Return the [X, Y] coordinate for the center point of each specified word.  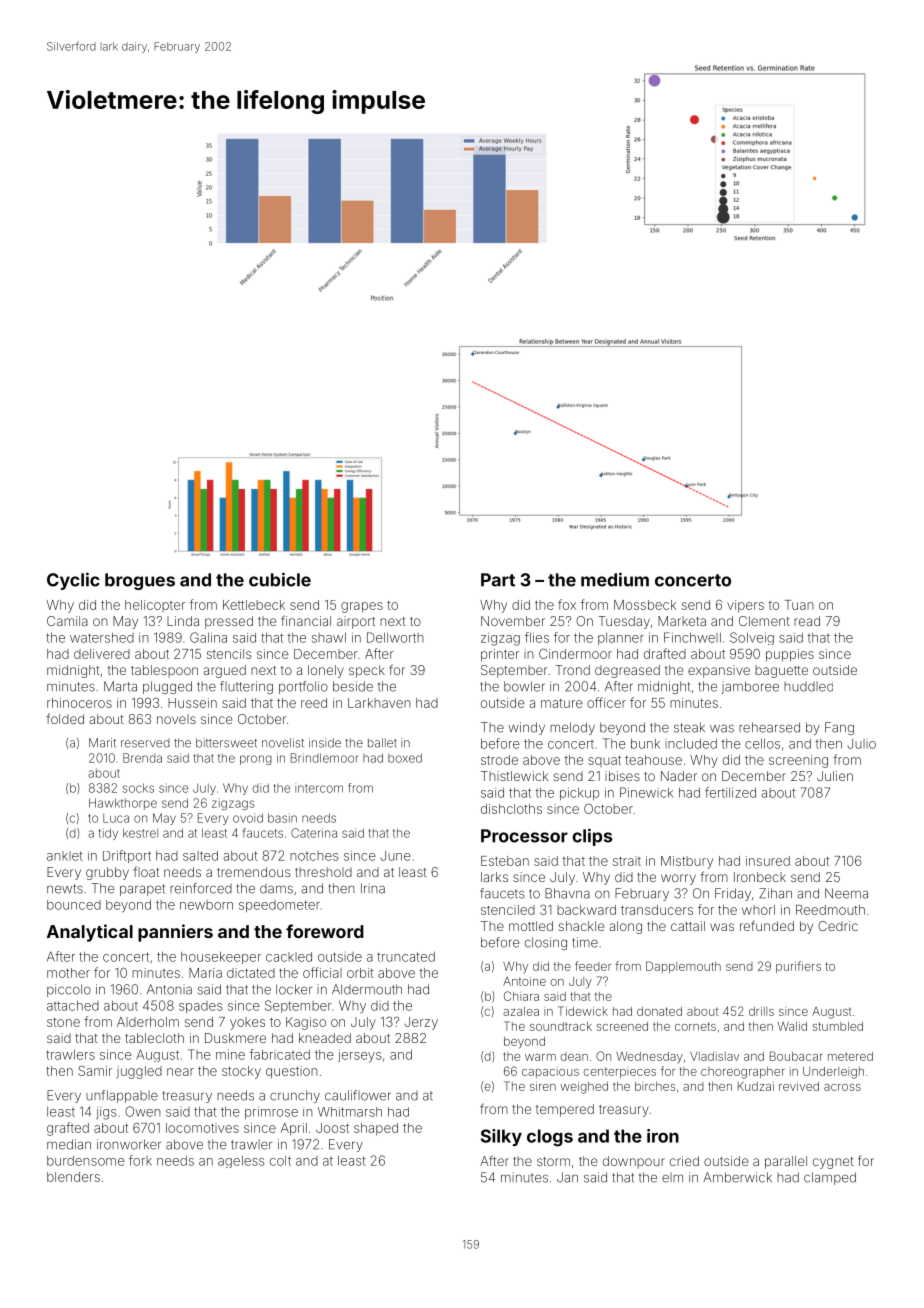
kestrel [140, 833]
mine [230, 1055]
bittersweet [226, 743]
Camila [67, 621]
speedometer [279, 906]
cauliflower [358, 1095]
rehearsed [769, 727]
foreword [325, 931]
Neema [846, 893]
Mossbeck [645, 605]
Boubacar [796, 1056]
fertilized [730, 792]
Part [498, 580]
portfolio [303, 687]
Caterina [314, 833]
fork [140, 1160]
